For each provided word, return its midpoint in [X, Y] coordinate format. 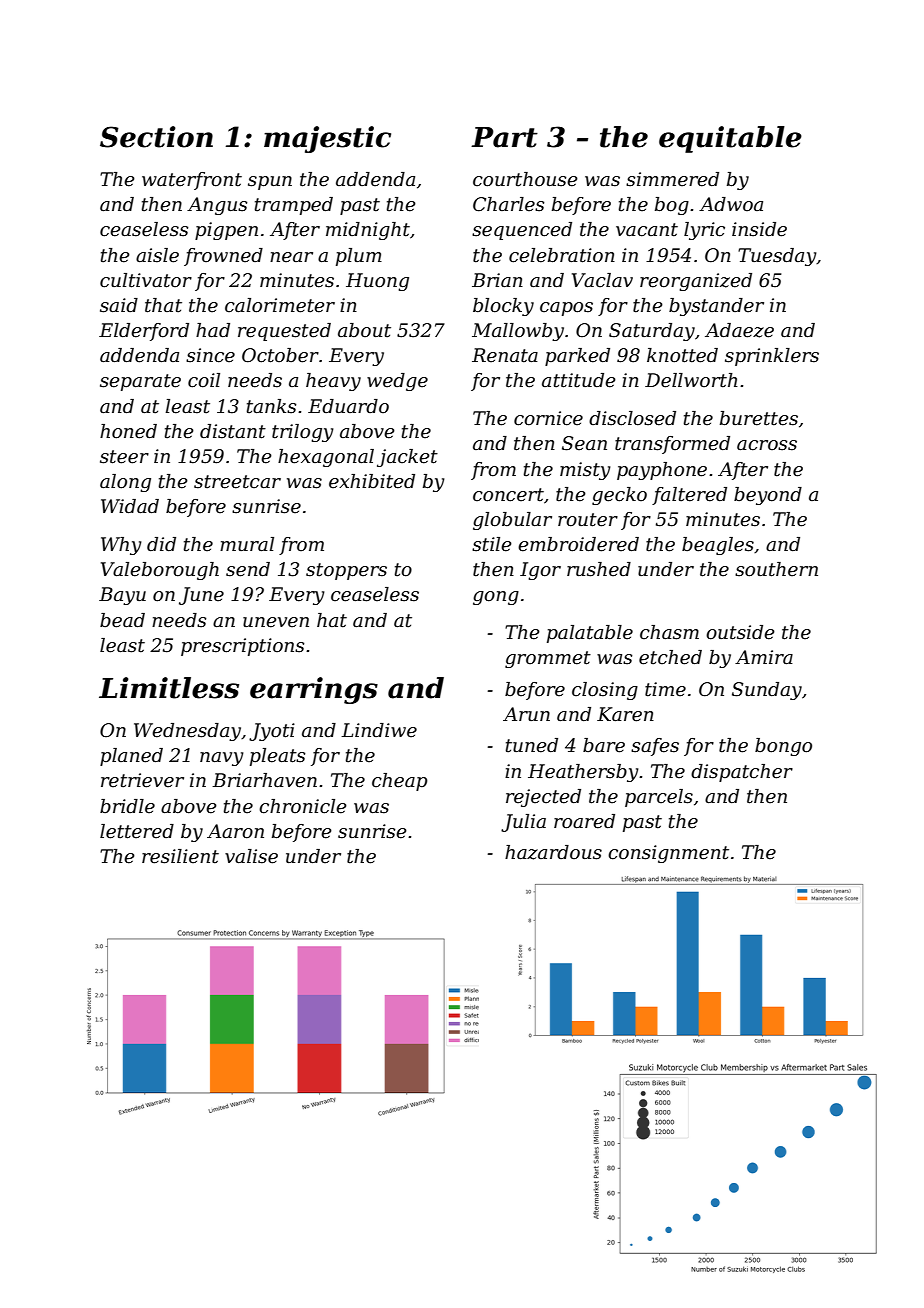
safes [655, 747]
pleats [277, 757]
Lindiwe [379, 730]
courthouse [525, 179]
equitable [730, 139]
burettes [759, 418]
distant [233, 431]
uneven [276, 622]
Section [156, 137]
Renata [505, 355]
